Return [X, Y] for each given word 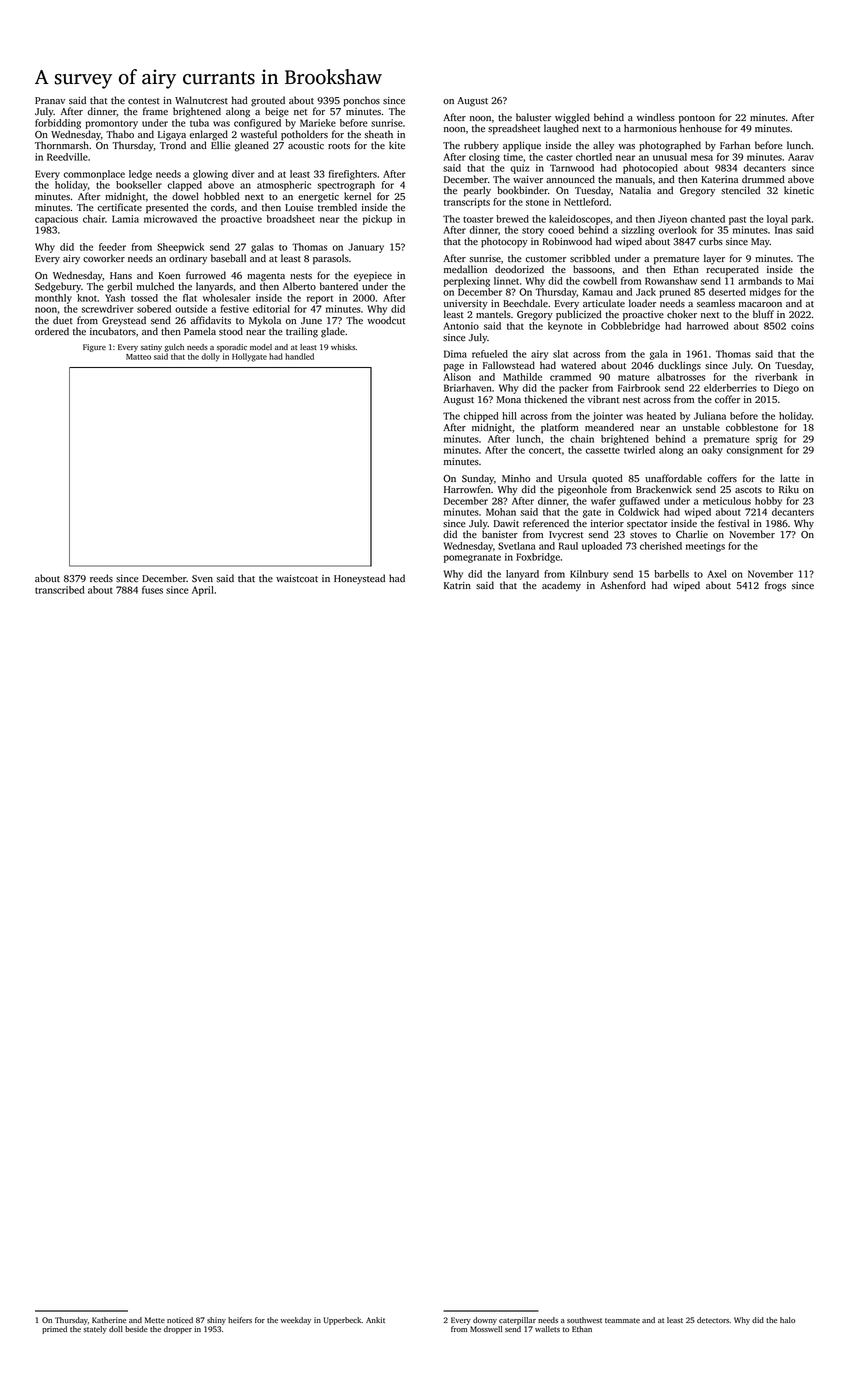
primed [54, 1330]
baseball [228, 258]
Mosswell [486, 1329]
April [203, 591]
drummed [763, 179]
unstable [701, 427]
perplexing [467, 282]
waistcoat [297, 579]
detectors [713, 1320]
